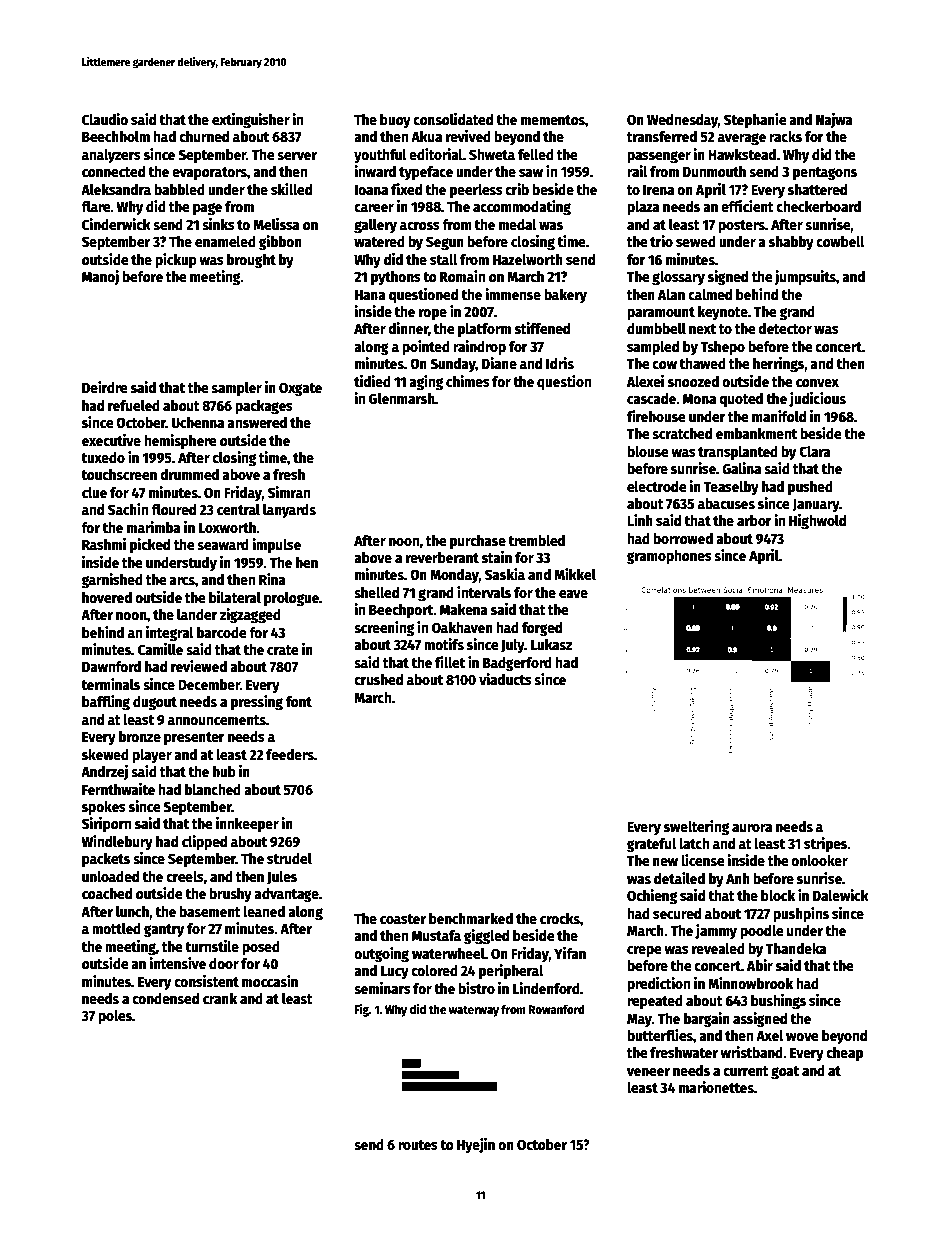 The width and height of the screenshot is (952, 1233). I want to click on Simran, so click(289, 492).
